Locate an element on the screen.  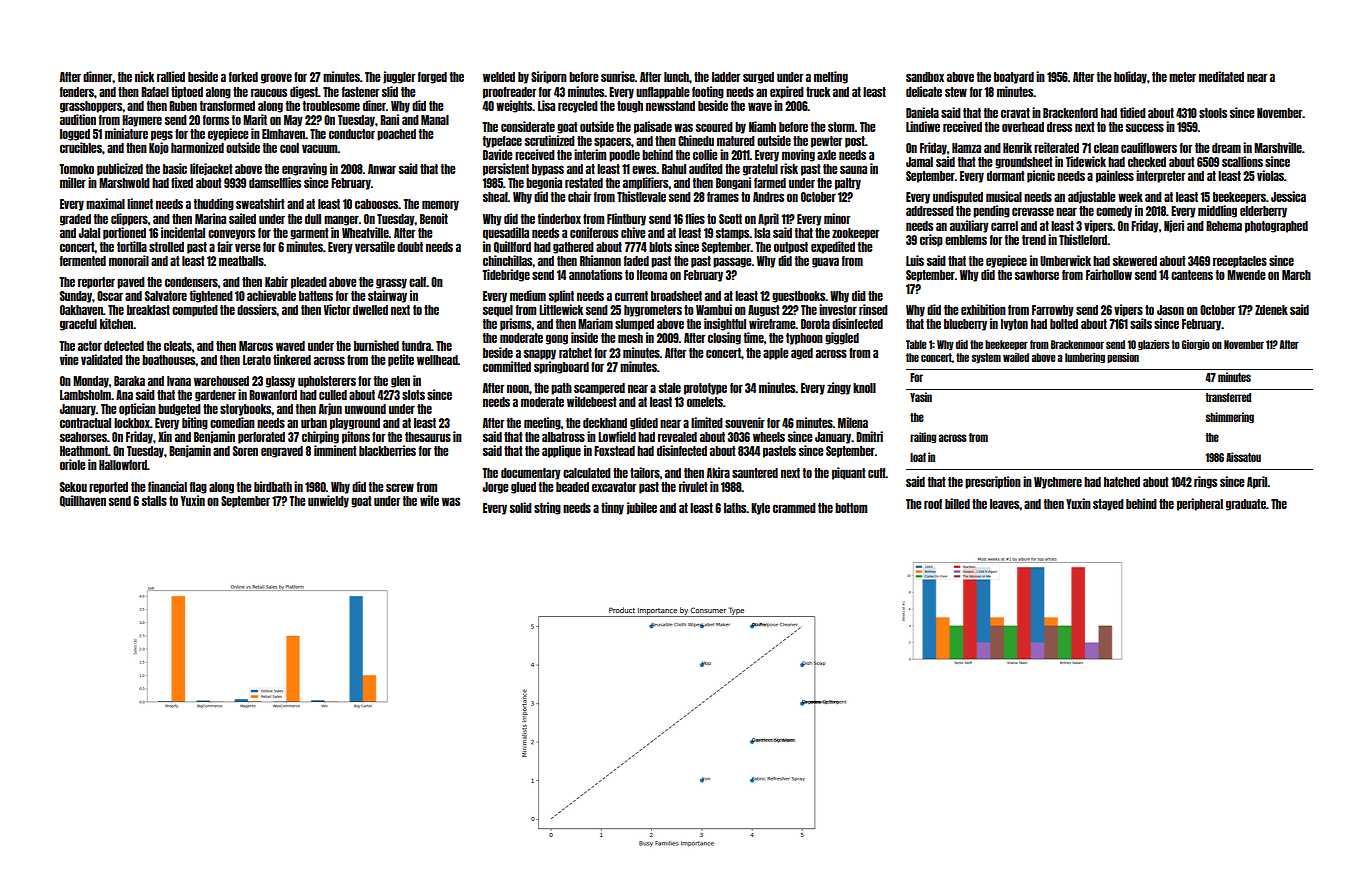
violas is located at coordinates (1270, 175).
